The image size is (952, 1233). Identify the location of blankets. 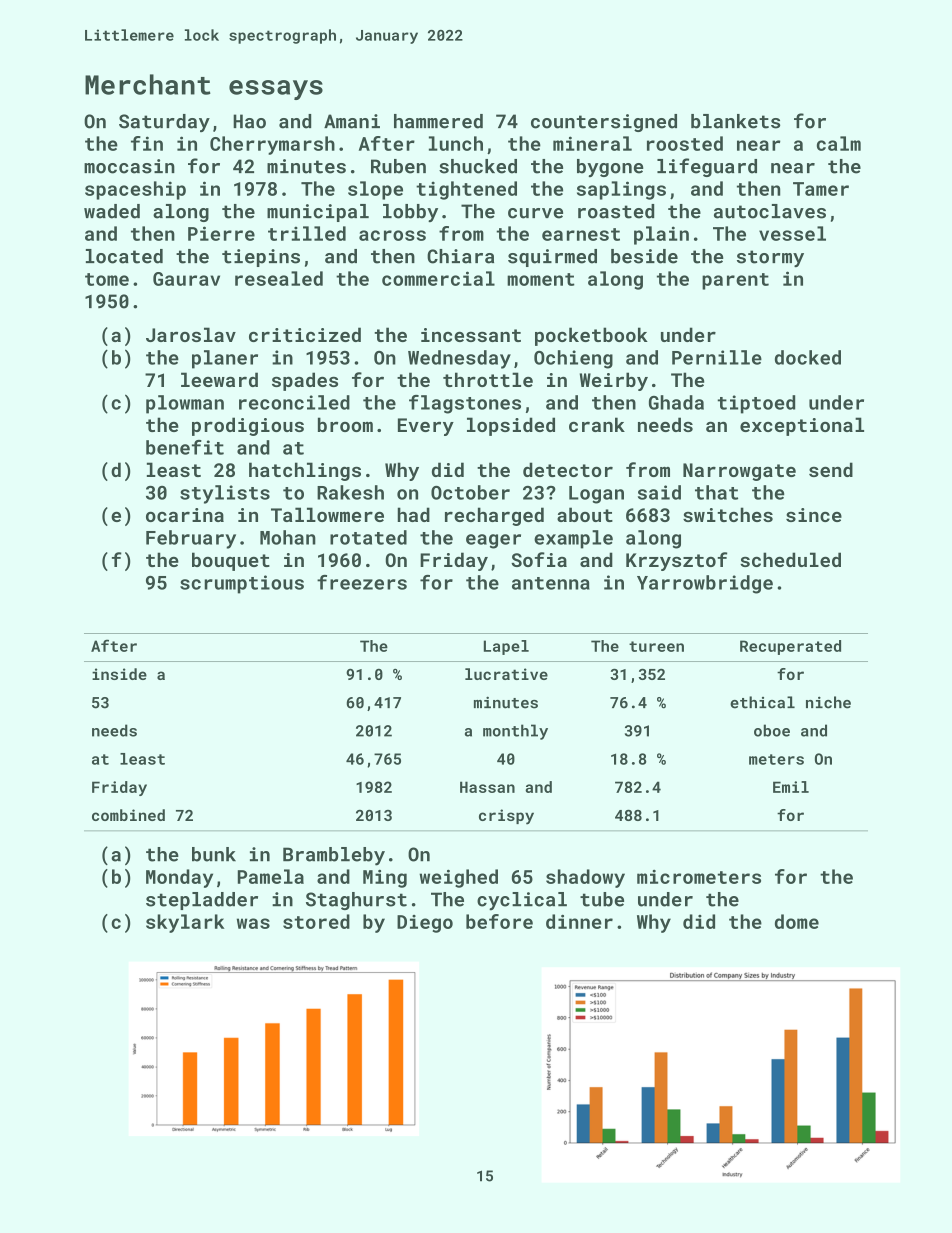
(735, 121).
